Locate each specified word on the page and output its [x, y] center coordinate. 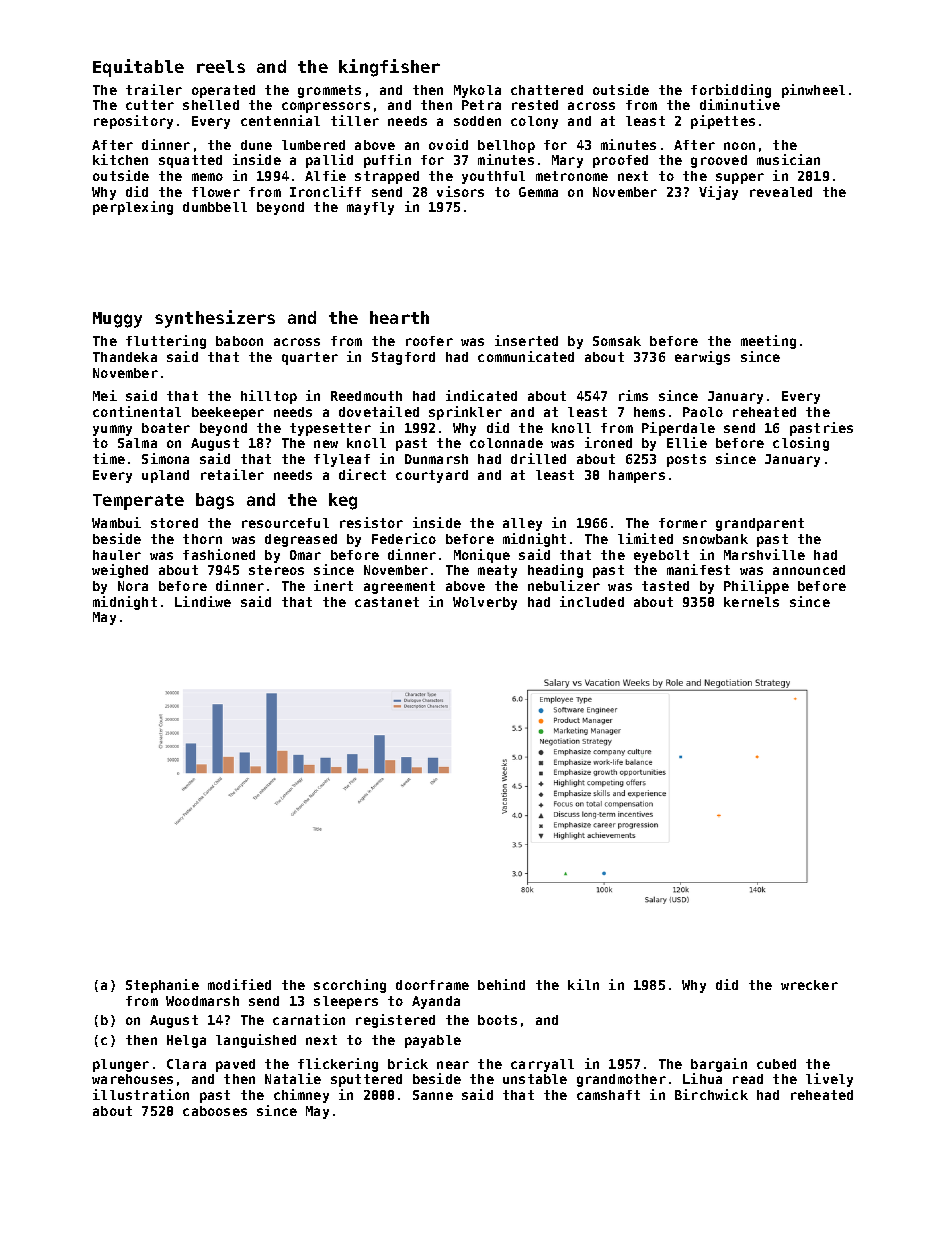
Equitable [138, 68]
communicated [526, 356]
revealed [781, 192]
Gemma [538, 192]
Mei [105, 395]
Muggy [117, 320]
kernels [751, 602]
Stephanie [162, 986]
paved [235, 1065]
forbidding [731, 91]
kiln [583, 984]
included [592, 601]
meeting [768, 342]
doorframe [432, 985]
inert [333, 585]
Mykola [477, 91]
